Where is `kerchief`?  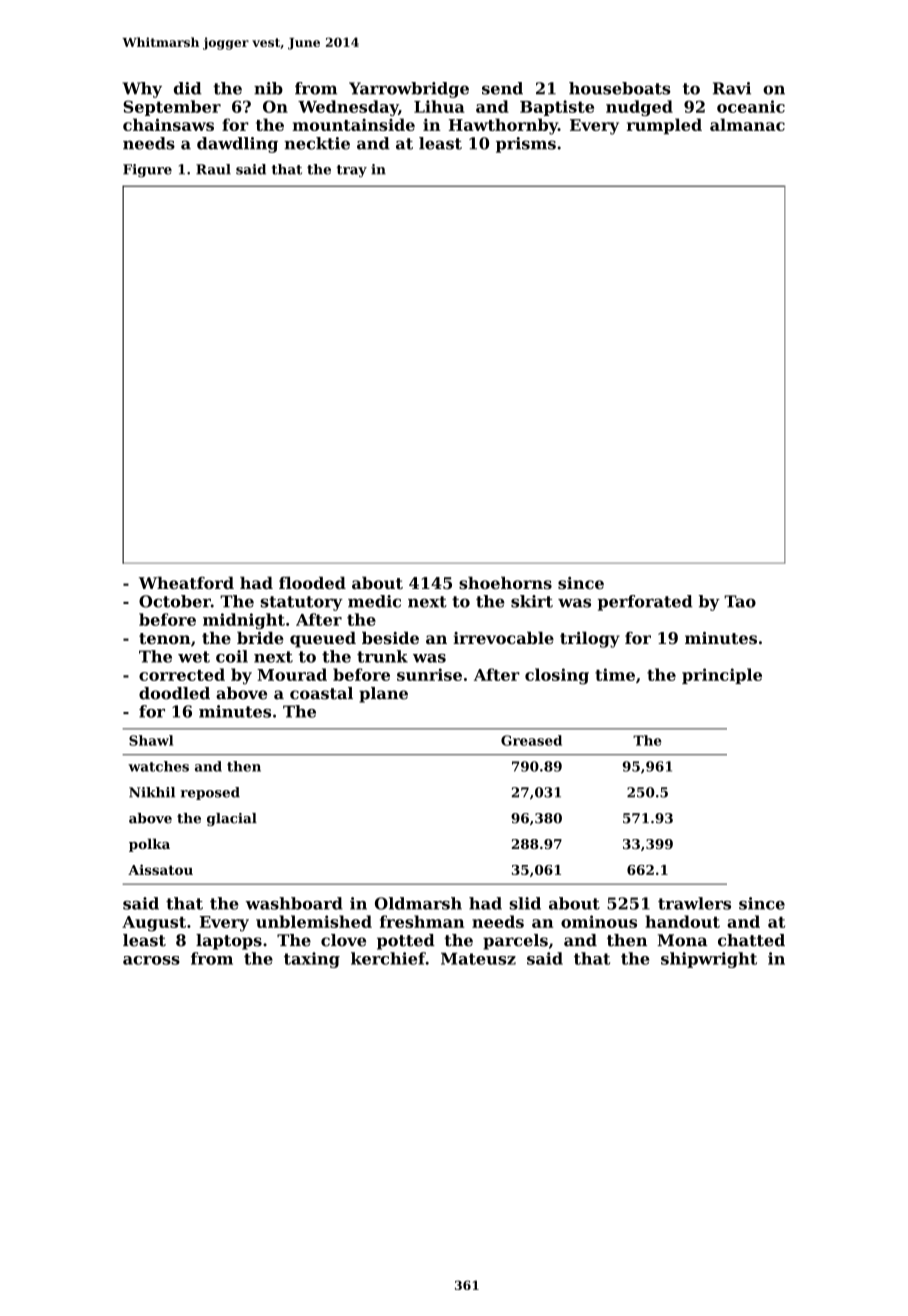 kerchief is located at coordinates (388, 958).
